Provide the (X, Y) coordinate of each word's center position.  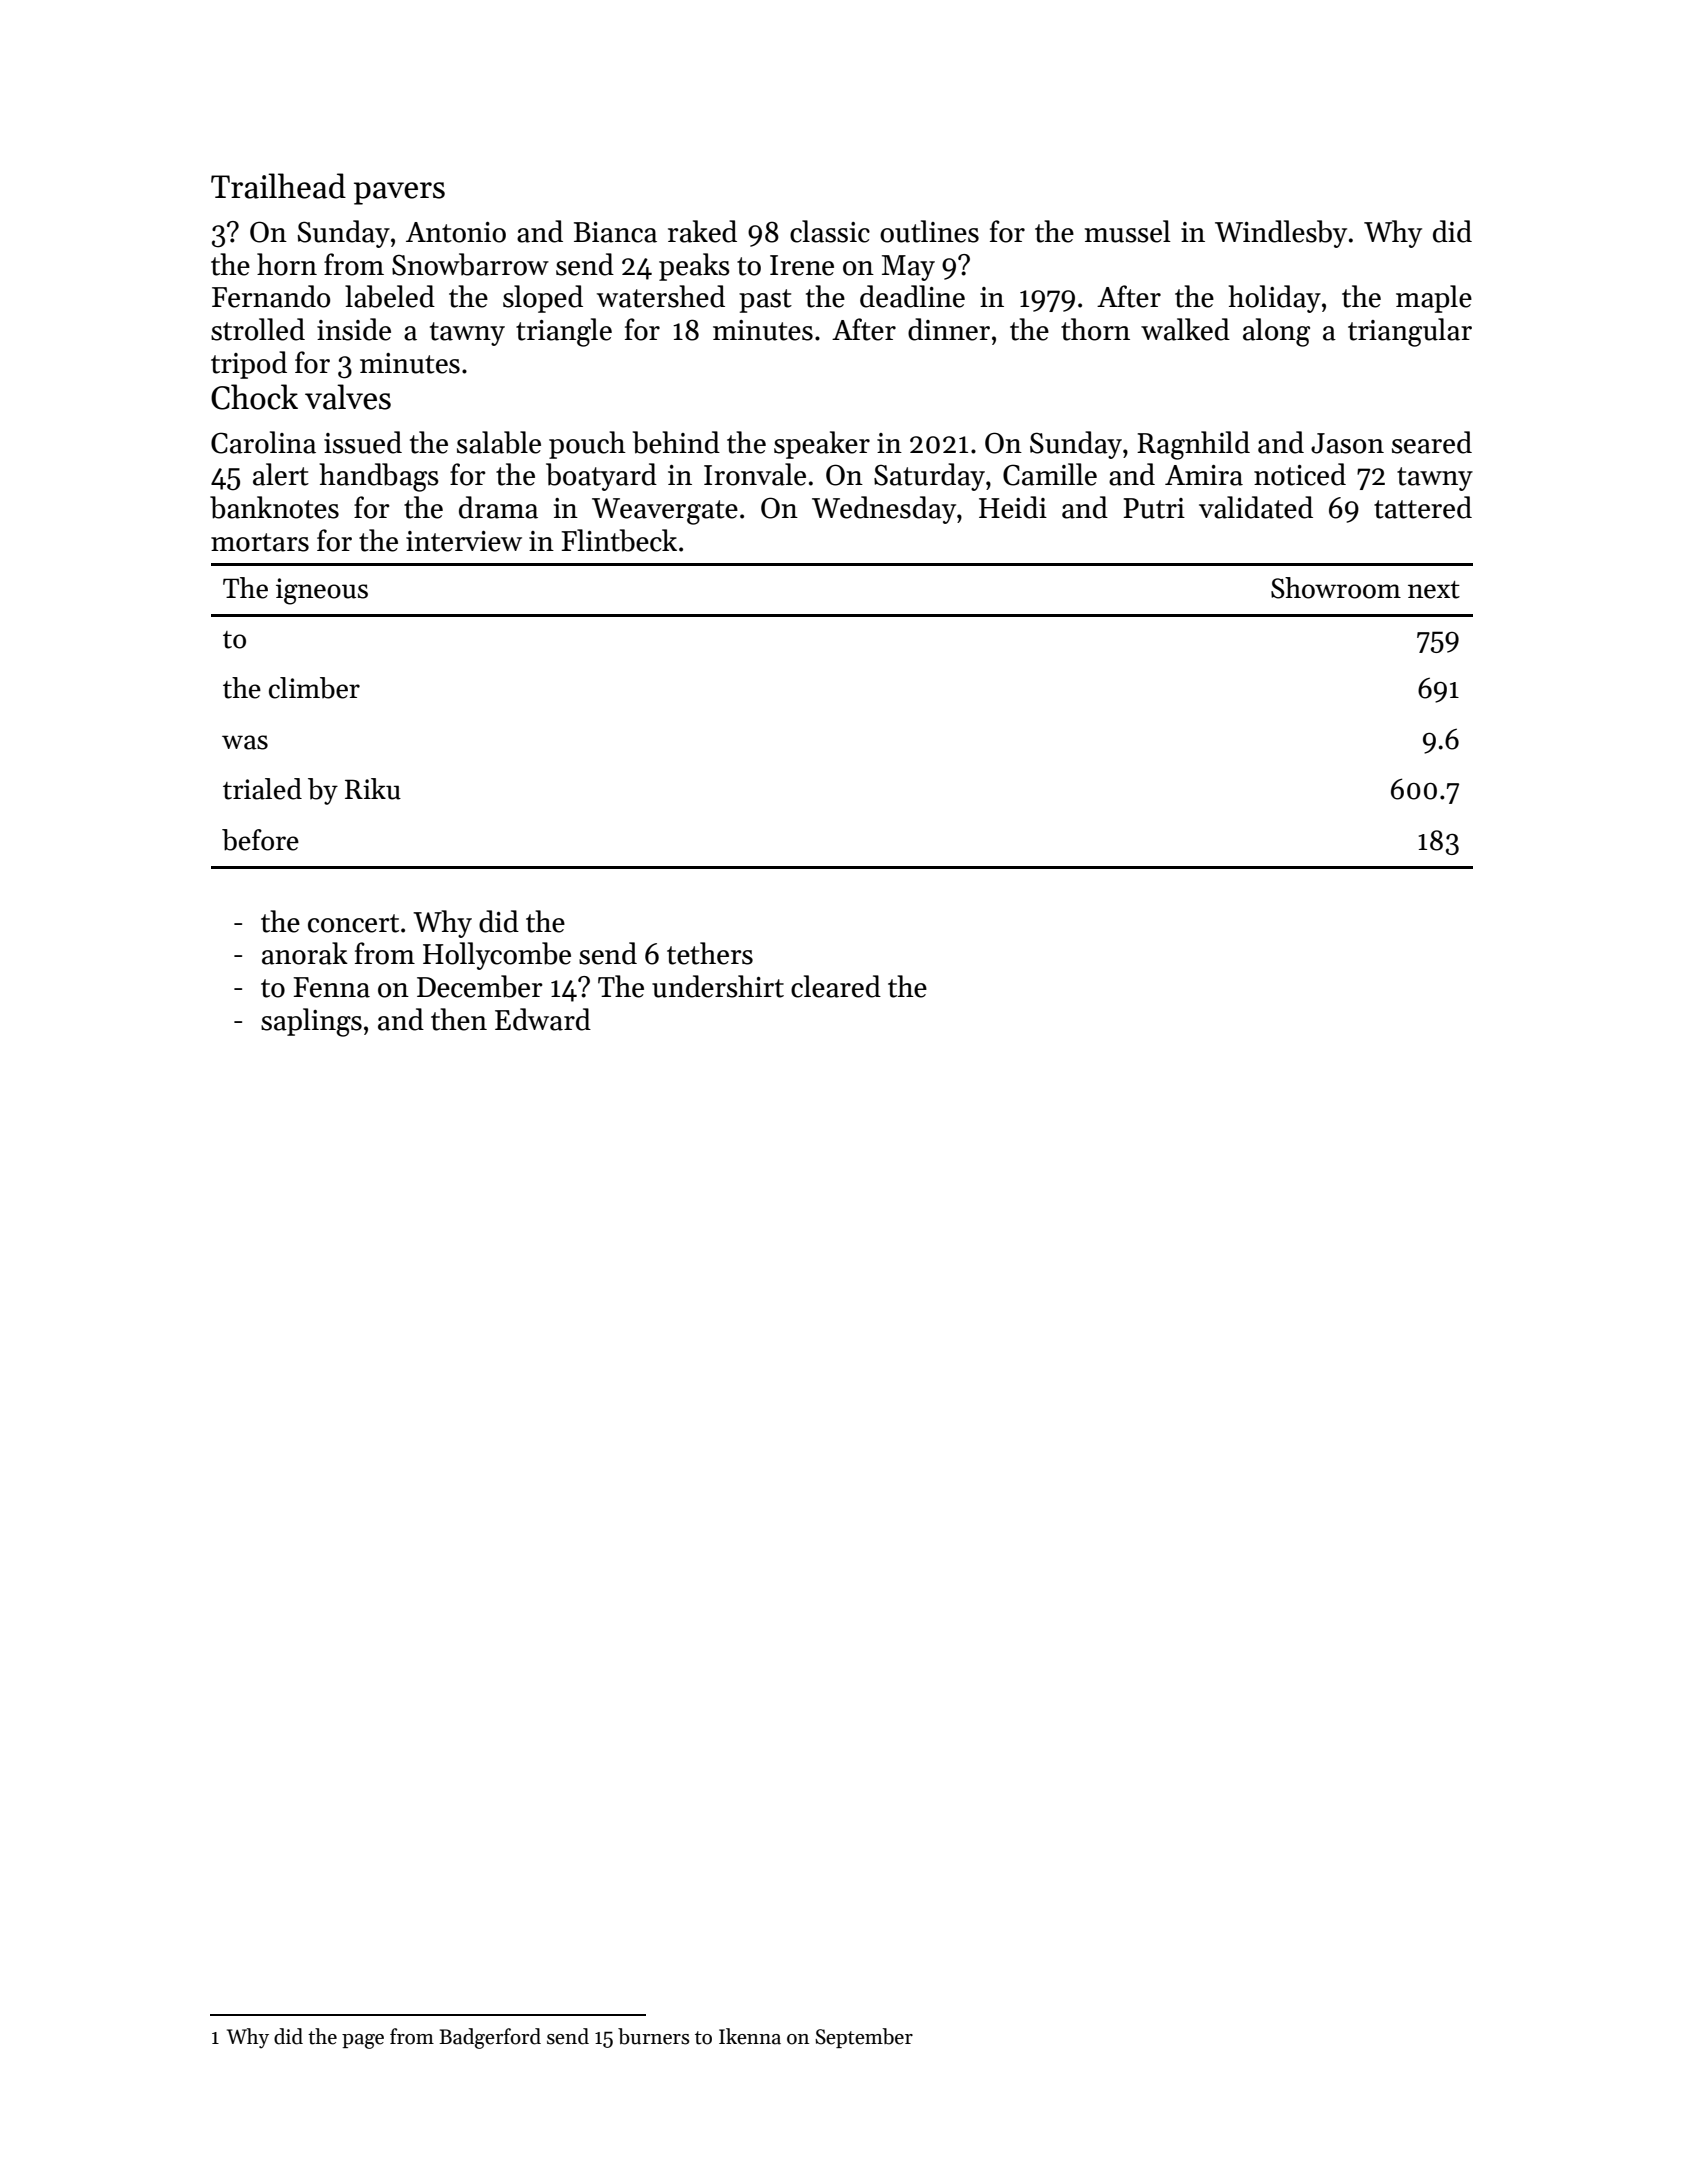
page (363, 2041)
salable (499, 442)
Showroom (1336, 588)
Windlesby (1281, 234)
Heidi (1013, 507)
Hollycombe (497, 956)
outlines (929, 231)
